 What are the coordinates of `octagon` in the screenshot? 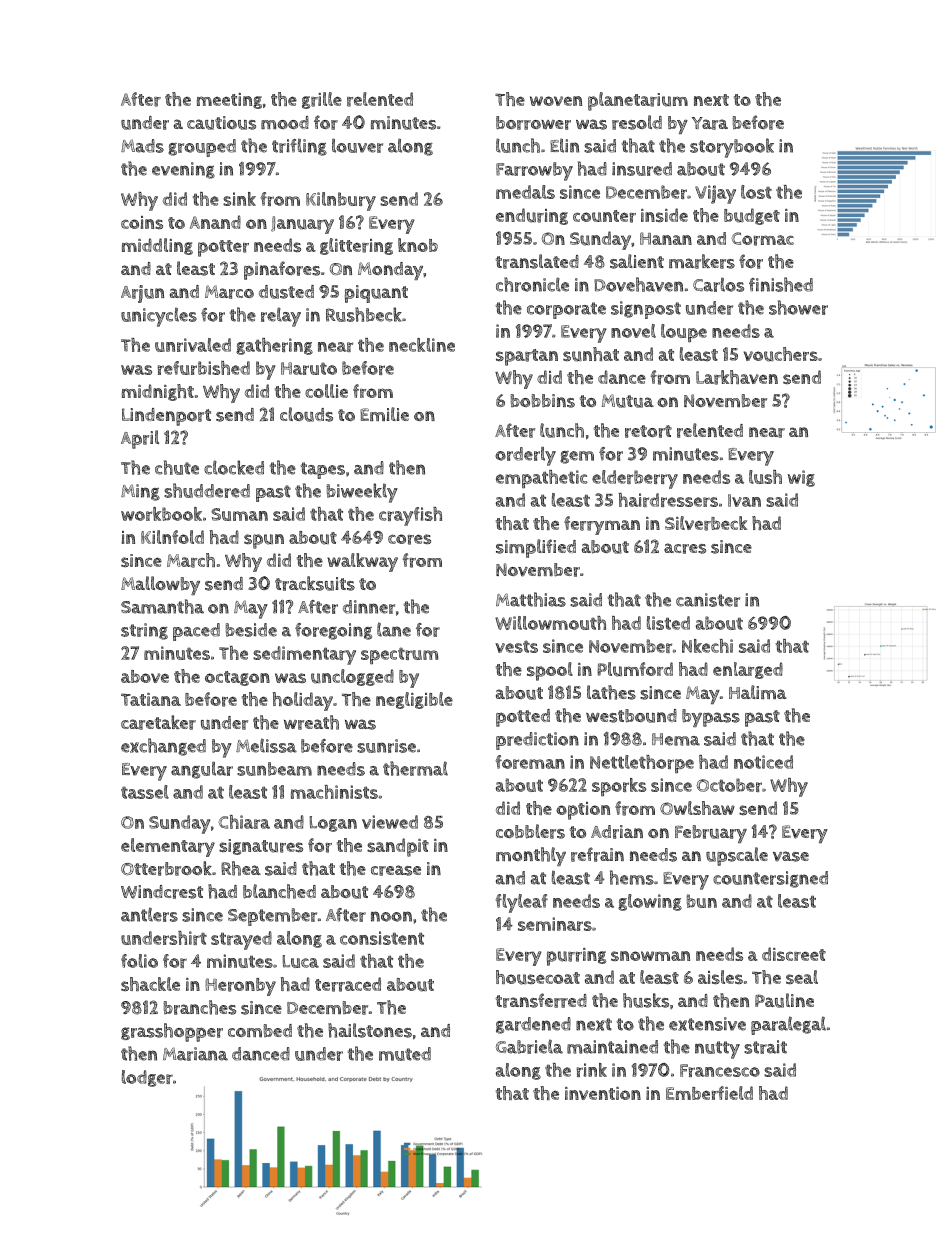 It's located at (237, 678).
